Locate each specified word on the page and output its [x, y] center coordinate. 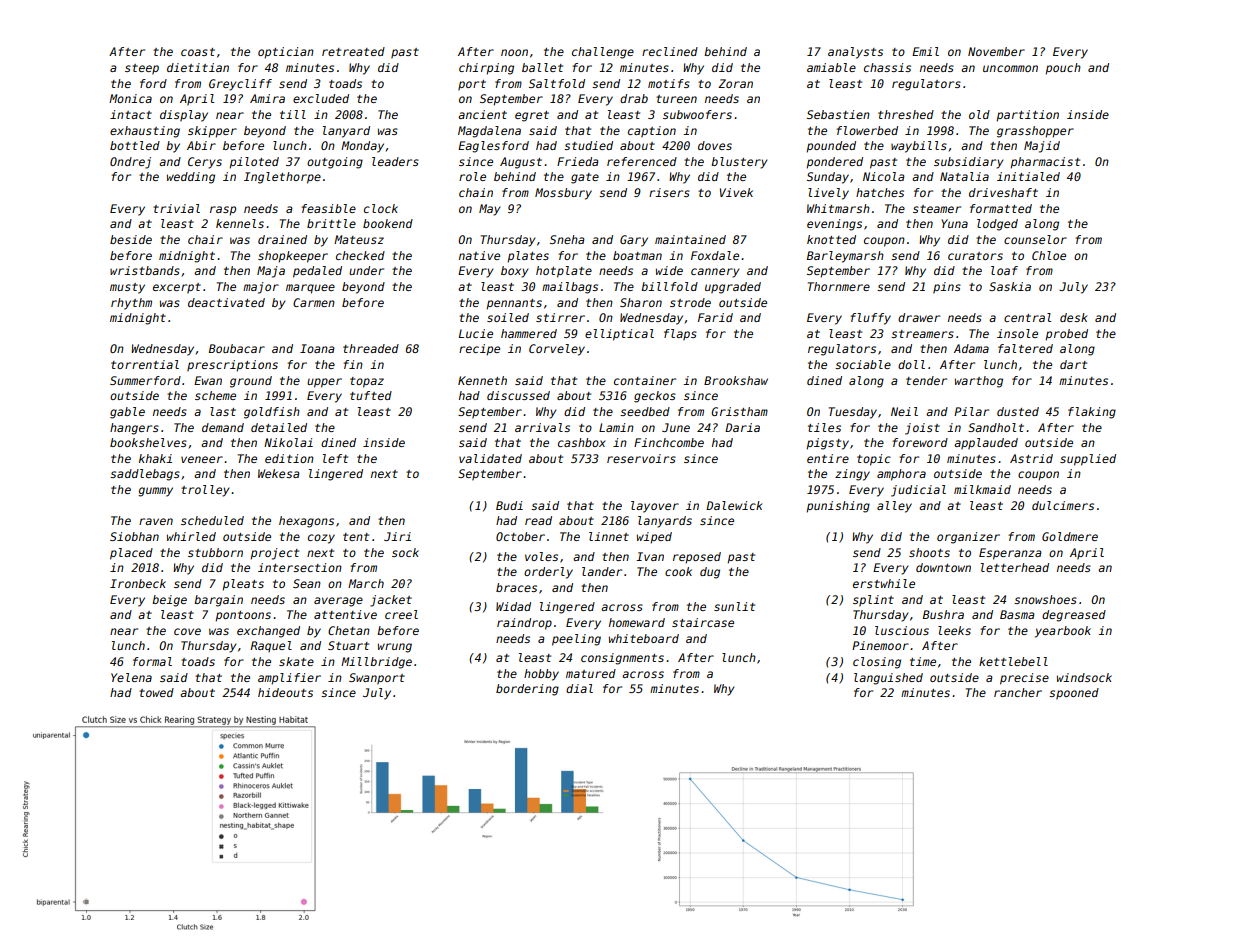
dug [710, 573]
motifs [669, 83]
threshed [906, 114]
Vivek [736, 192]
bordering [527, 690]
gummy [155, 492]
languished [888, 679]
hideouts [285, 692]
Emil [925, 51]
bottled [135, 145]
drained [282, 239]
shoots [929, 552]
